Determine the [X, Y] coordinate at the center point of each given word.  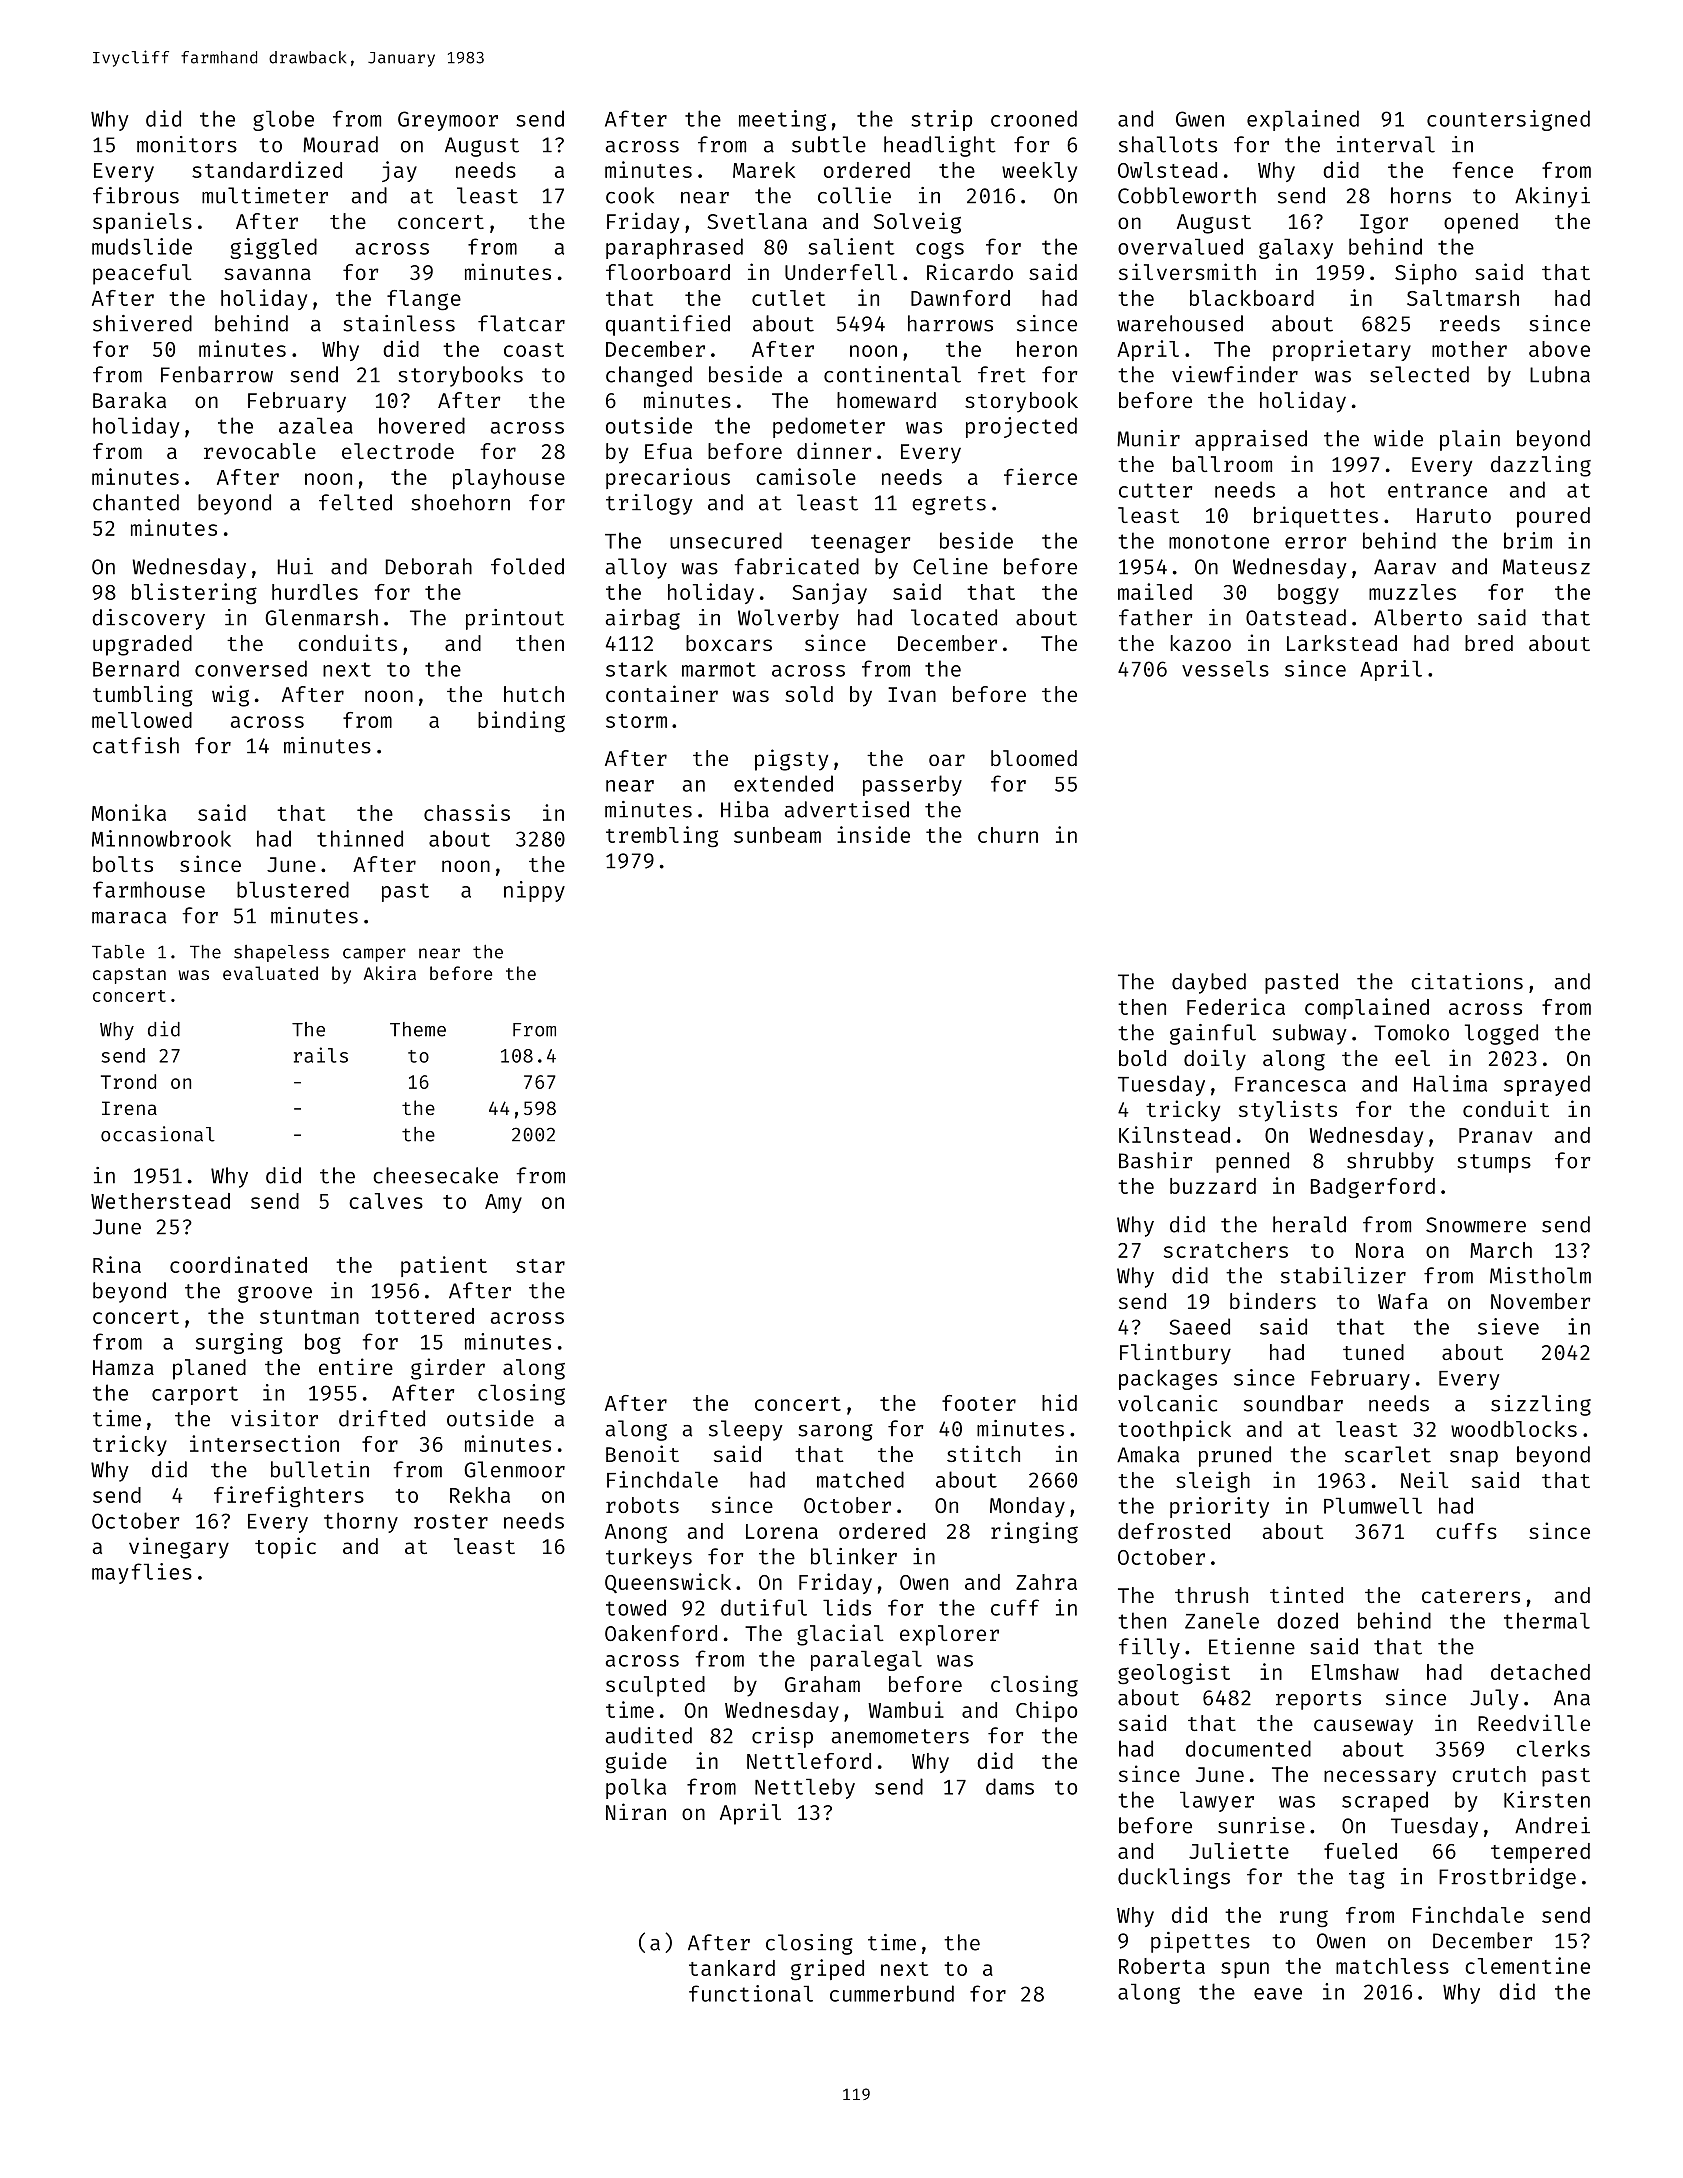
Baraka [129, 400]
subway [1310, 1034]
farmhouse [149, 889]
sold [809, 694]
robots [642, 1505]
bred [1489, 643]
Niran [636, 1811]
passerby [912, 785]
